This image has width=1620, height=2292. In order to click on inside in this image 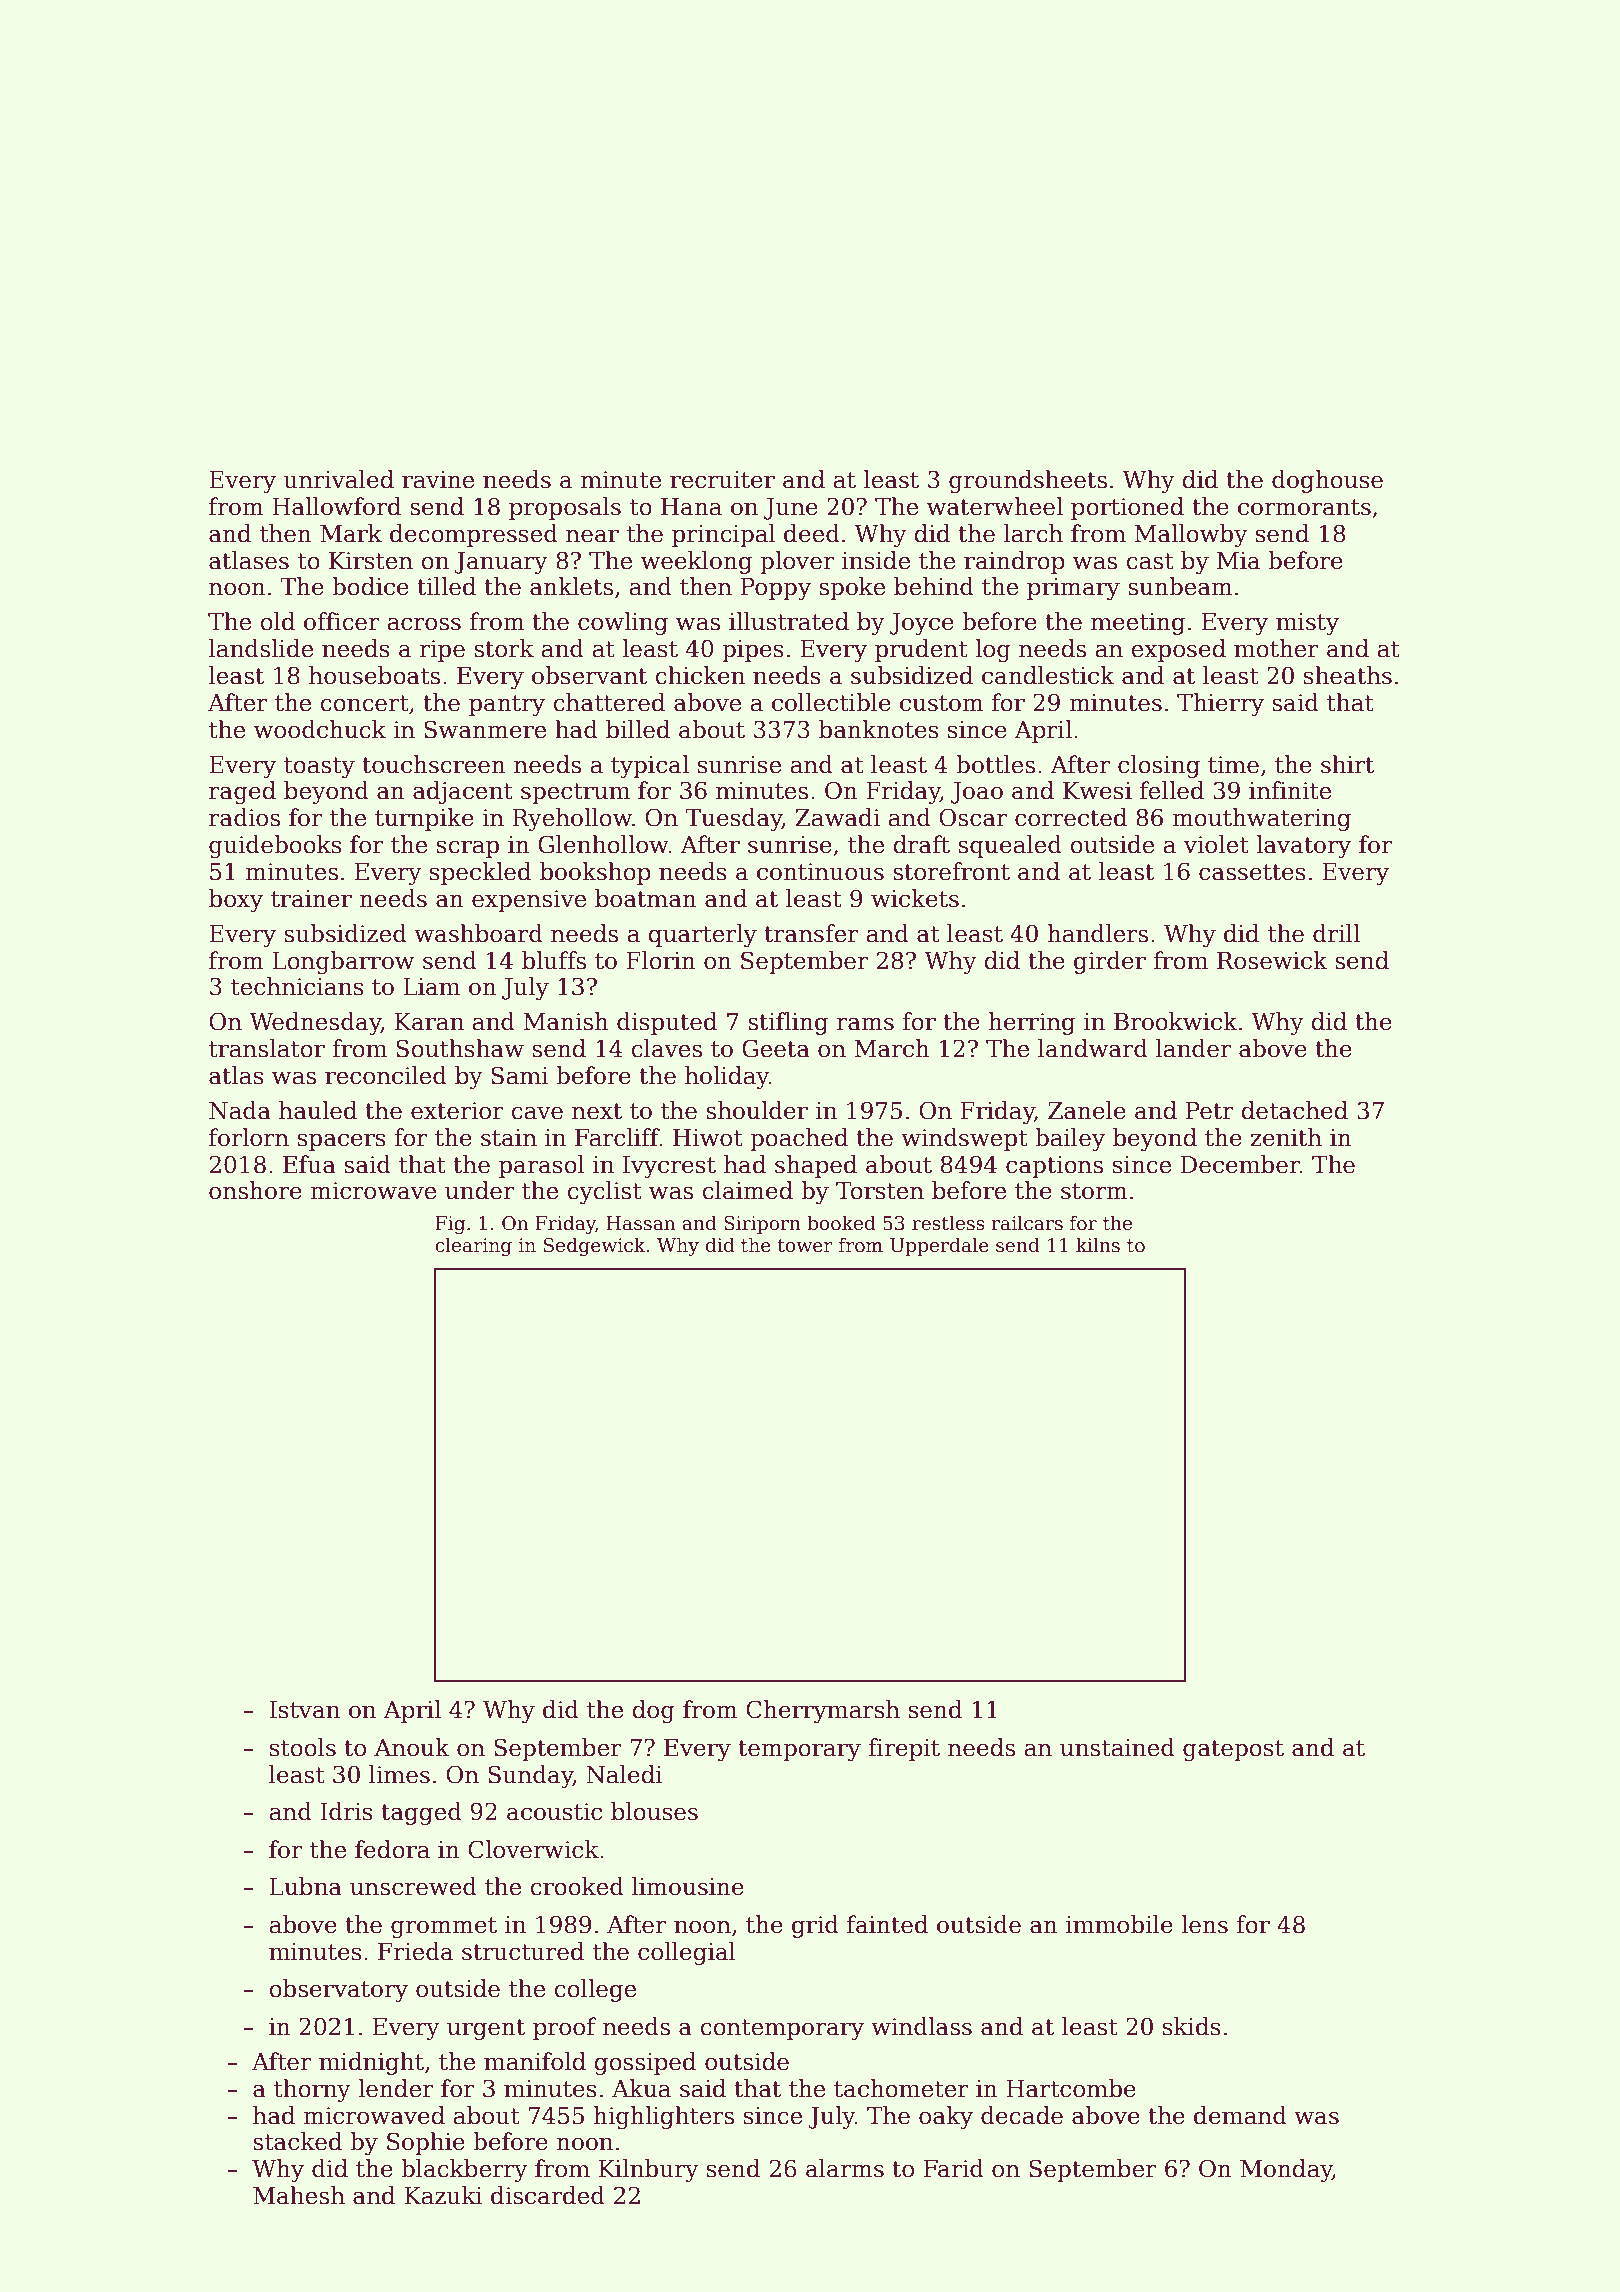, I will do `click(876, 560)`.
